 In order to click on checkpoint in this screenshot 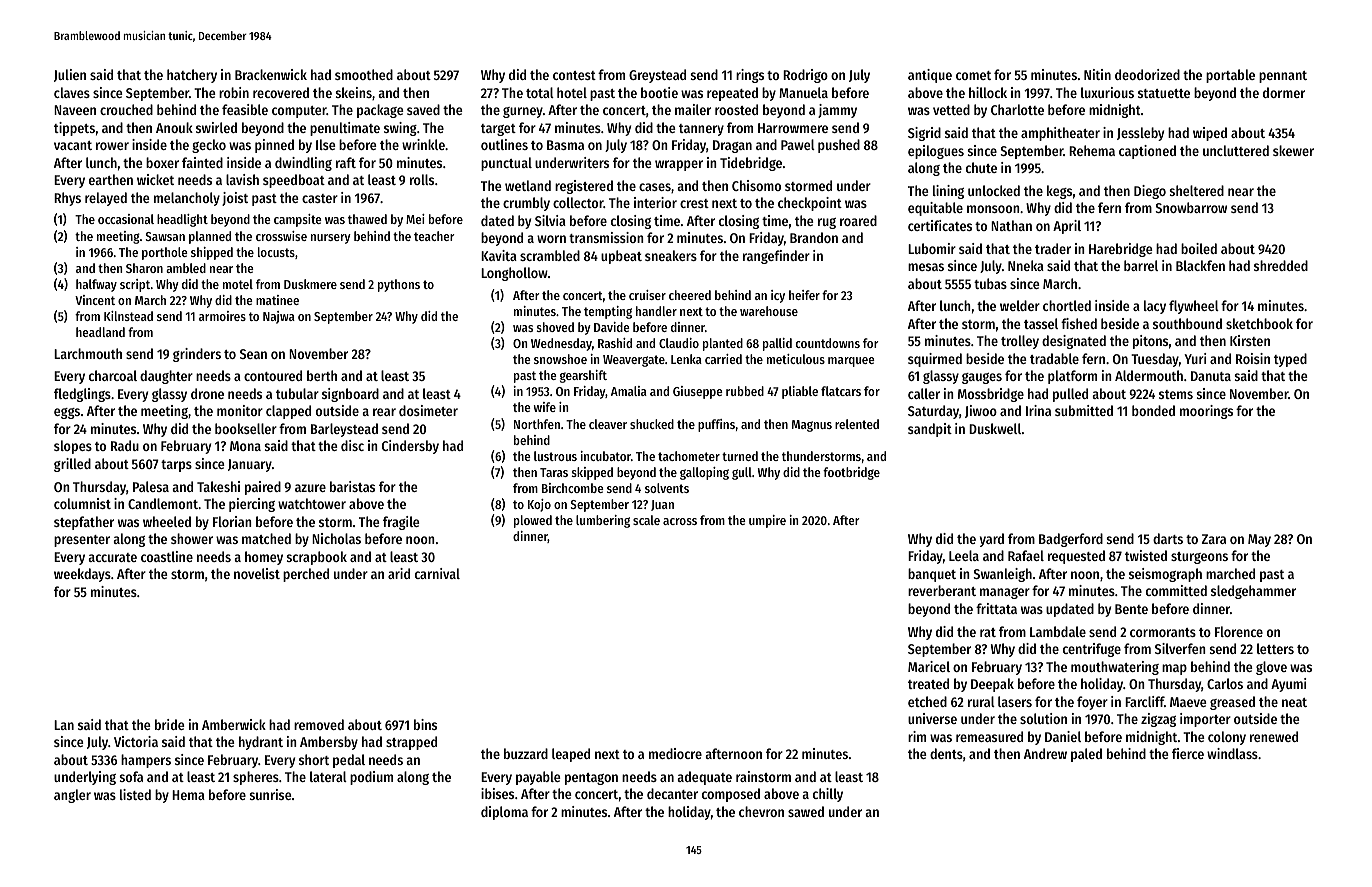, I will do `click(810, 204)`.
